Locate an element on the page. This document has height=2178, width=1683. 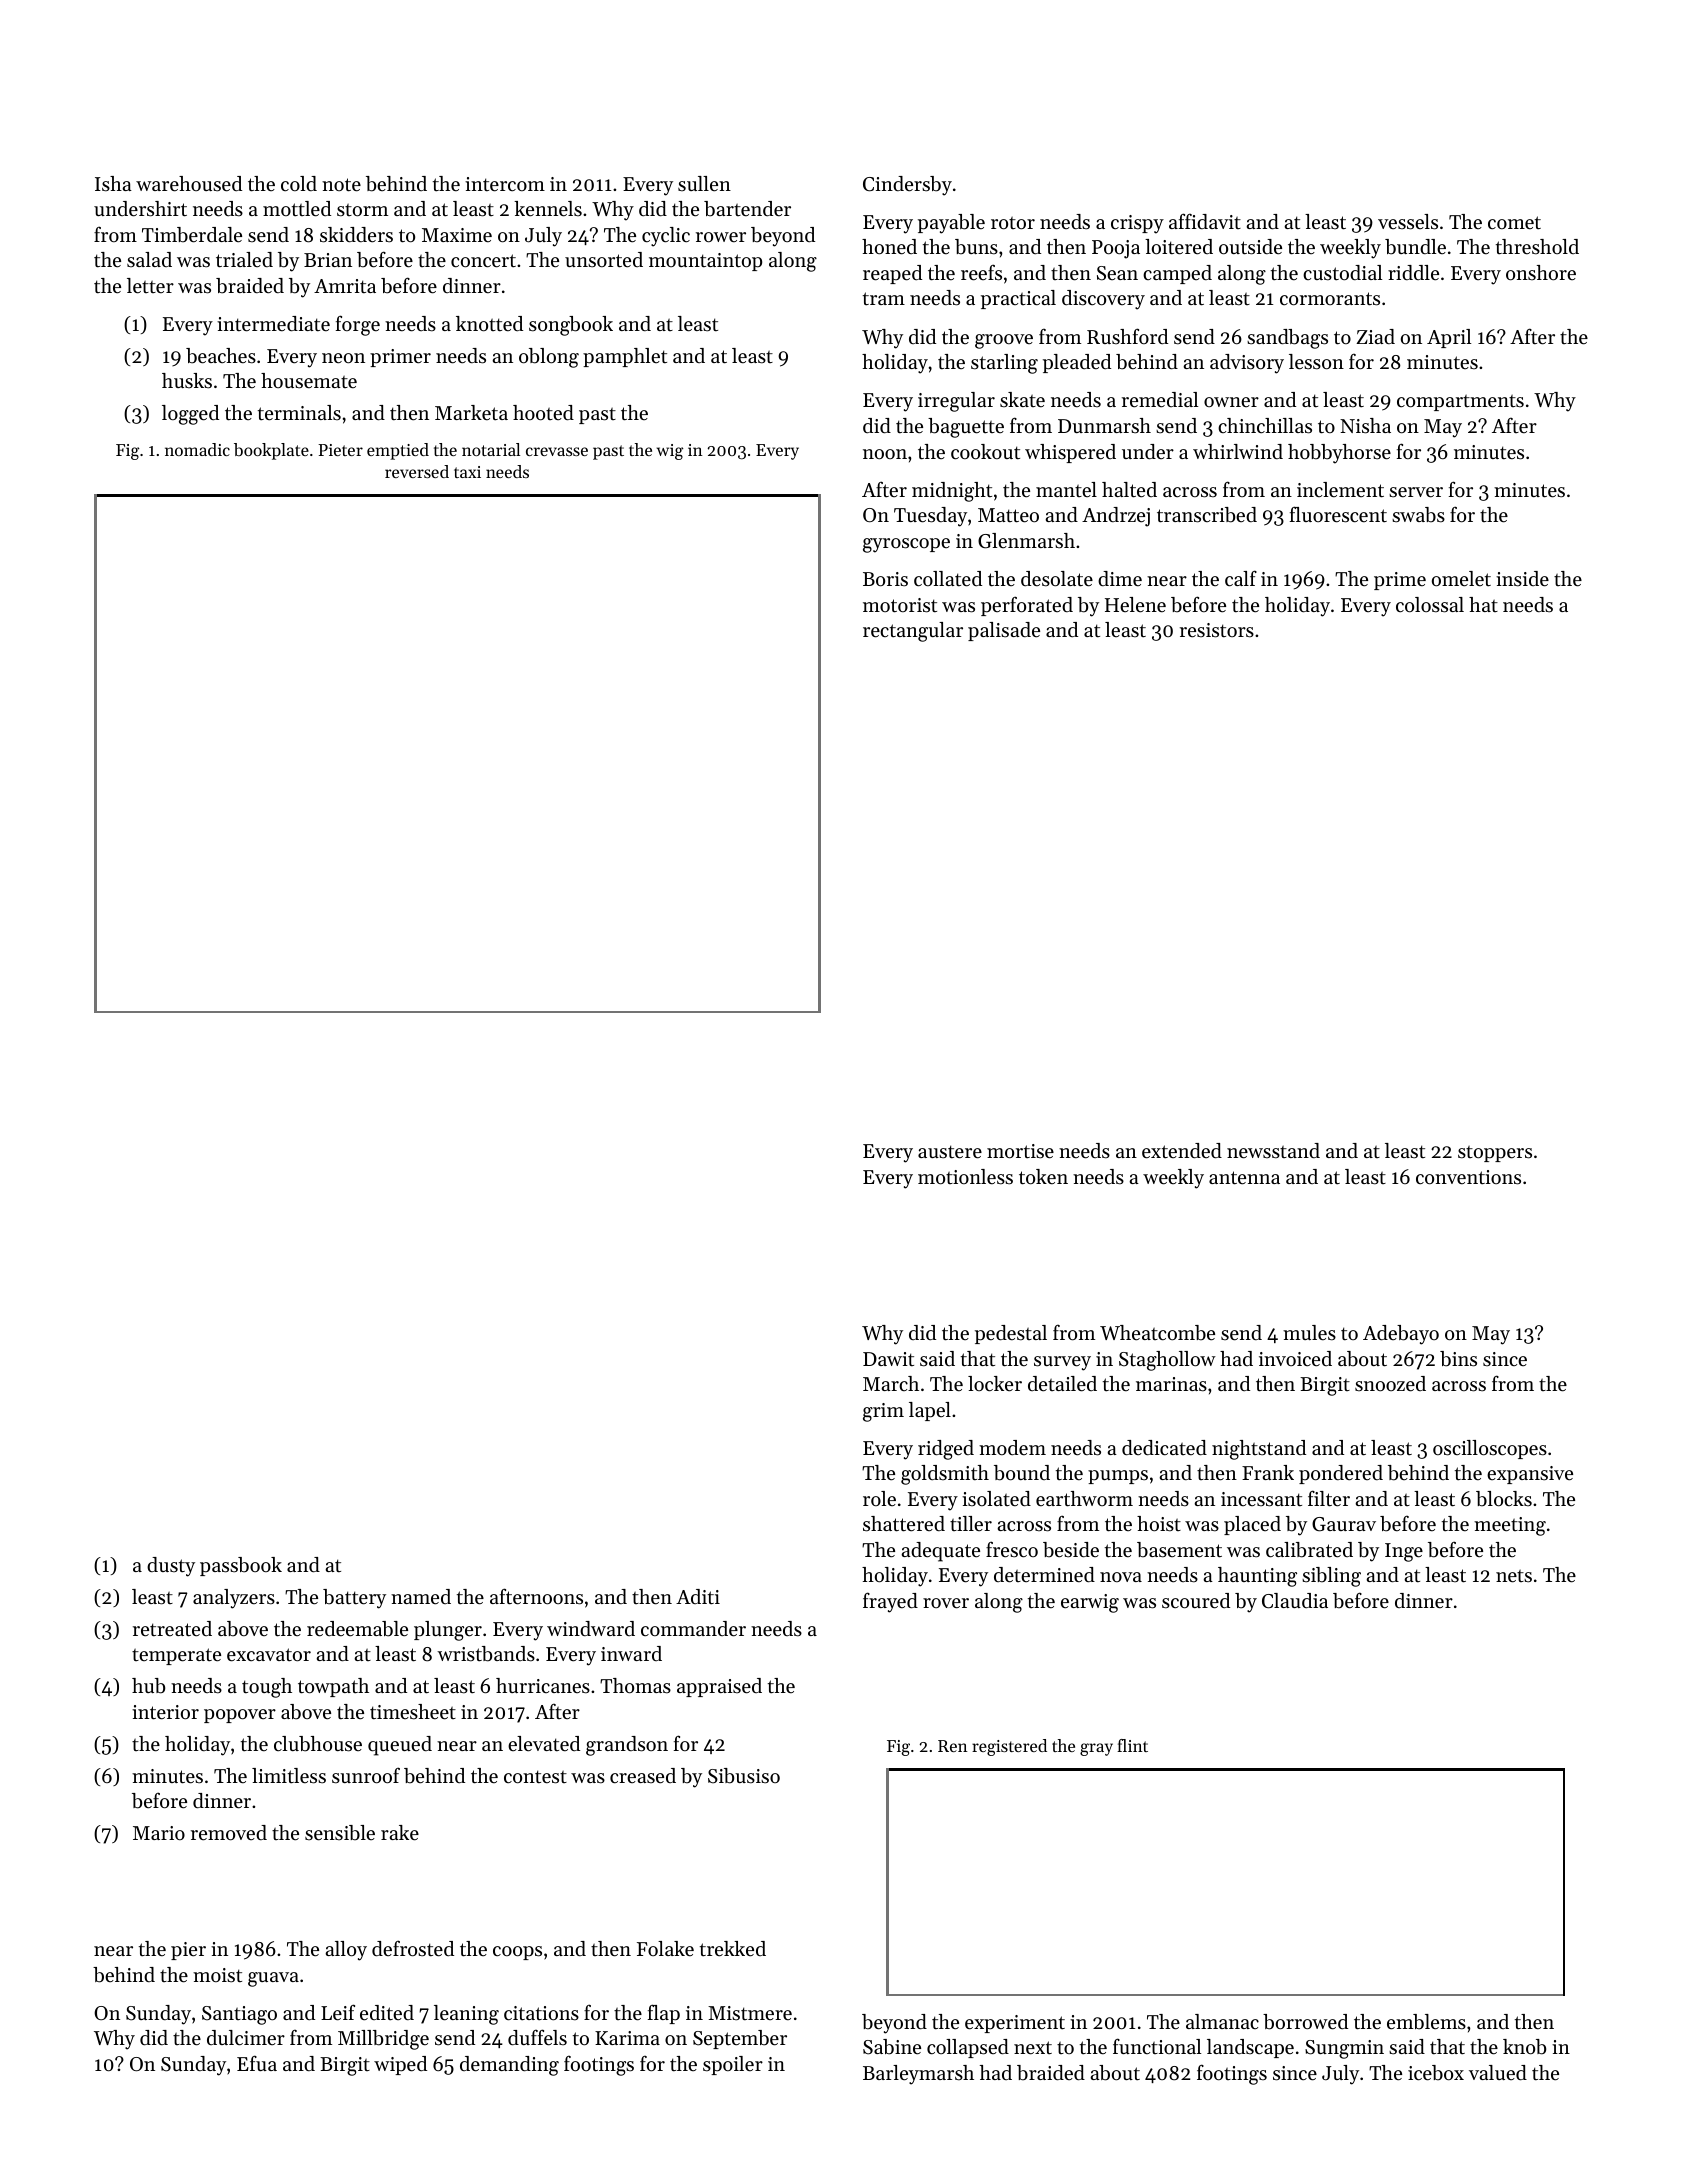
Dawit is located at coordinates (888, 1359).
